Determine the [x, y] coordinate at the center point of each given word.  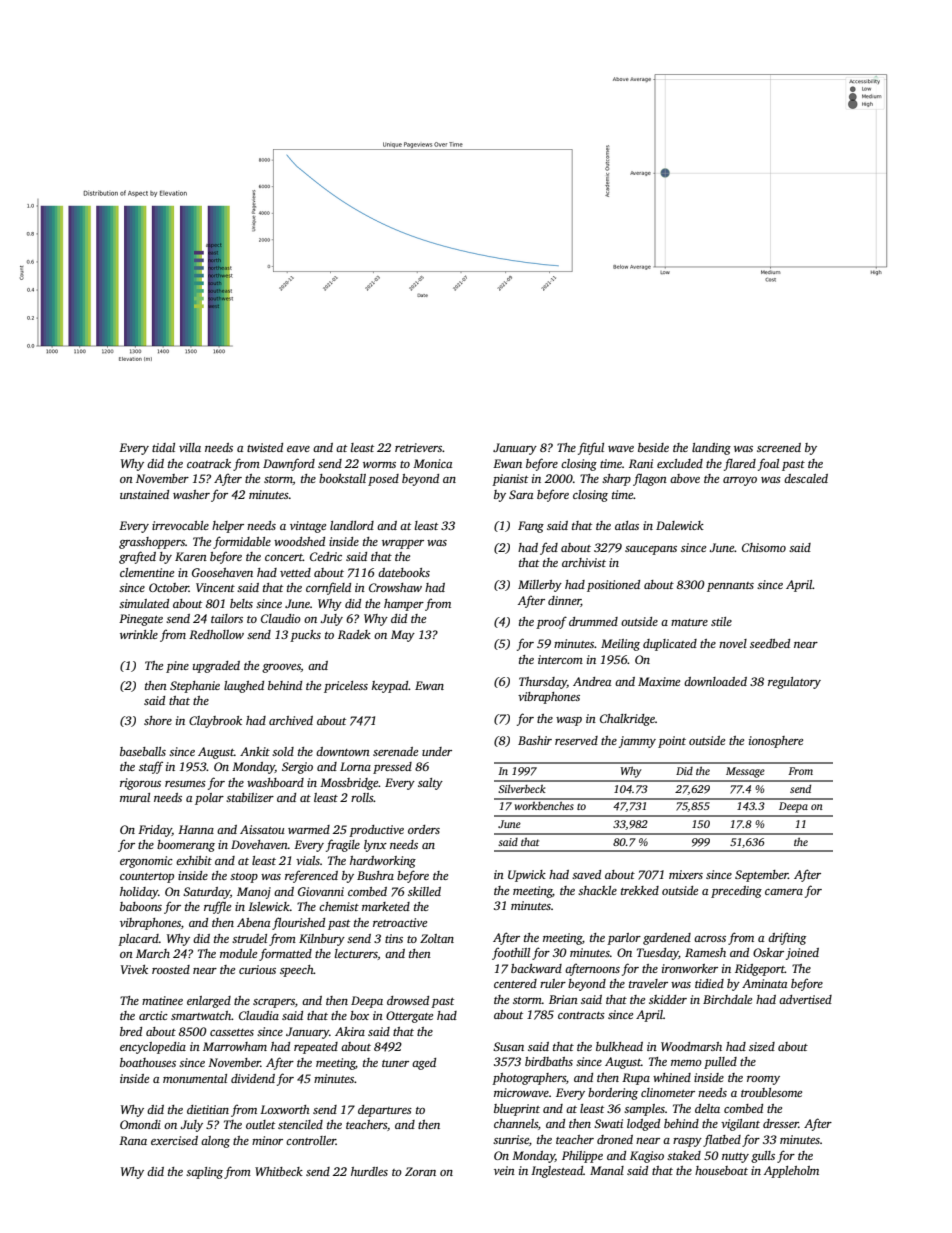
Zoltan [437, 938]
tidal [163, 447]
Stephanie [195, 687]
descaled [806, 478]
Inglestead [557, 1172]
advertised [805, 999]
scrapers [274, 1003]
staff [151, 767]
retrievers [419, 447]
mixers [686, 874]
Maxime [659, 681]
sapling [204, 1173]
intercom [560, 659]
